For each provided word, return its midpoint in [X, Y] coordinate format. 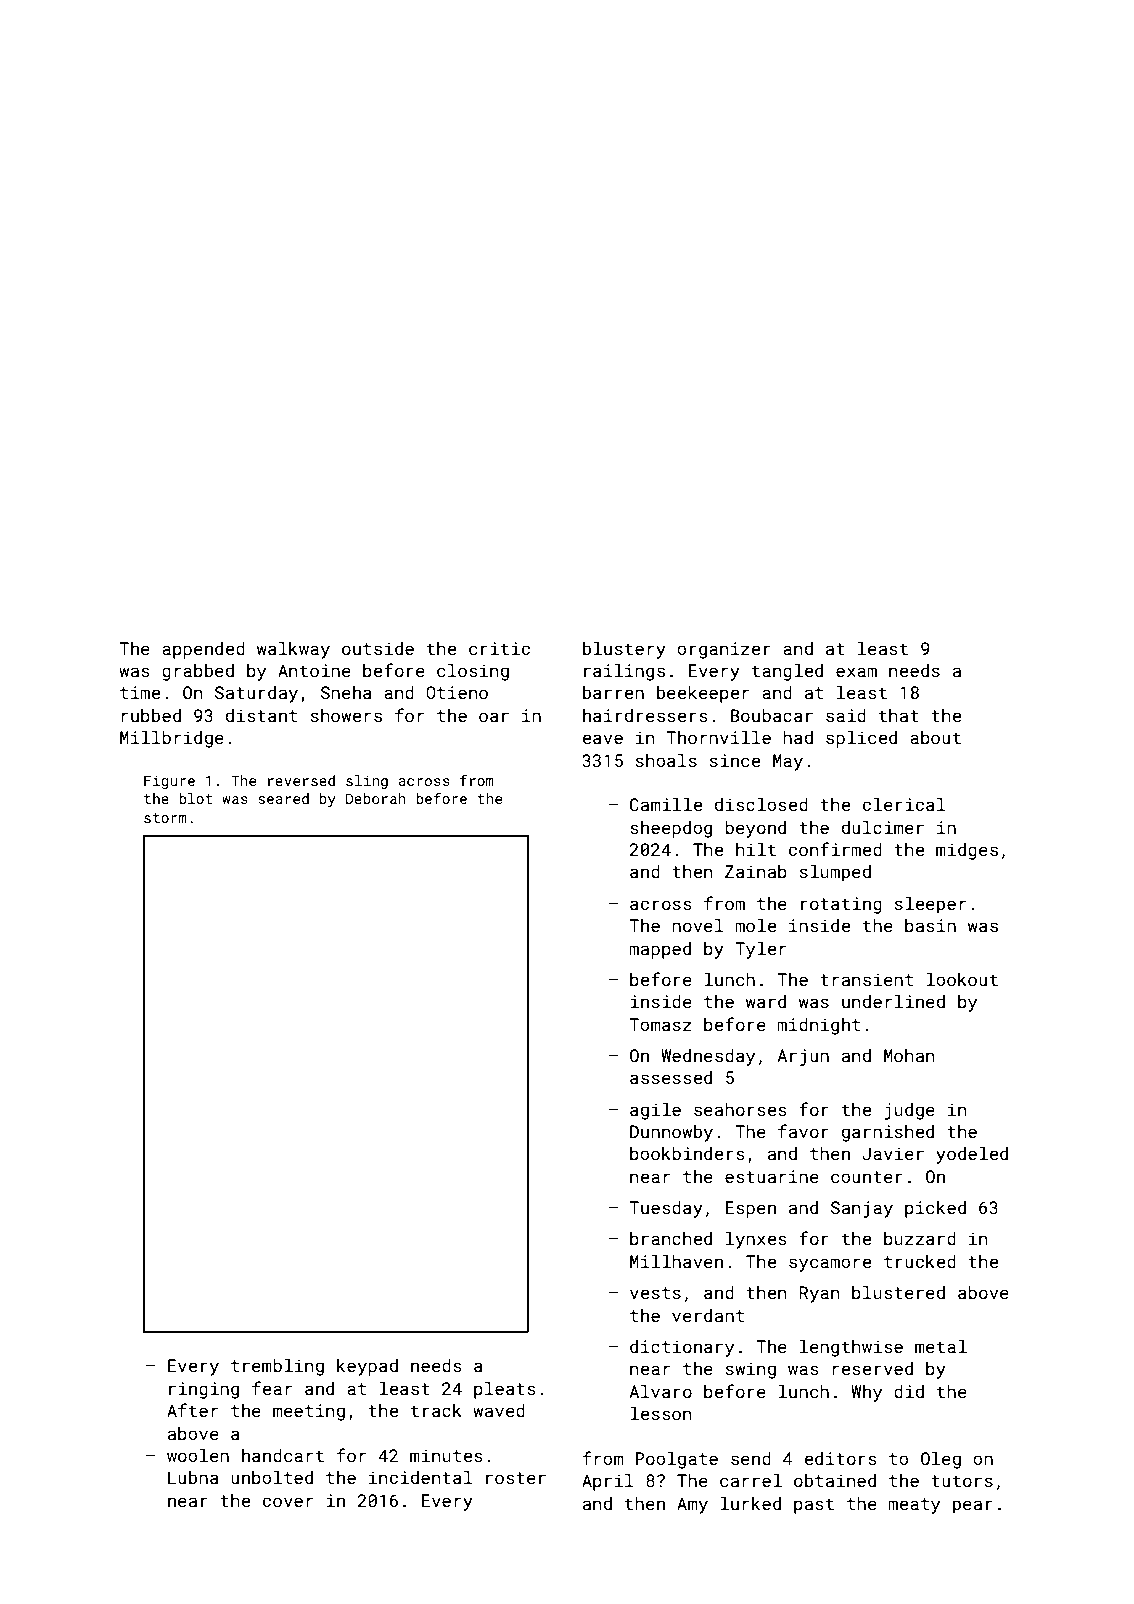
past [814, 1506]
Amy [692, 1505]
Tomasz [660, 1024]
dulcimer [883, 827]
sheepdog [671, 829]
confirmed [835, 849]
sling [367, 782]
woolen [198, 1455]
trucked [920, 1261]
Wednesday [708, 1057]
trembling [277, 1367]
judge [910, 1111]
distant [261, 715]
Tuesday [666, 1209]
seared [283, 798]
